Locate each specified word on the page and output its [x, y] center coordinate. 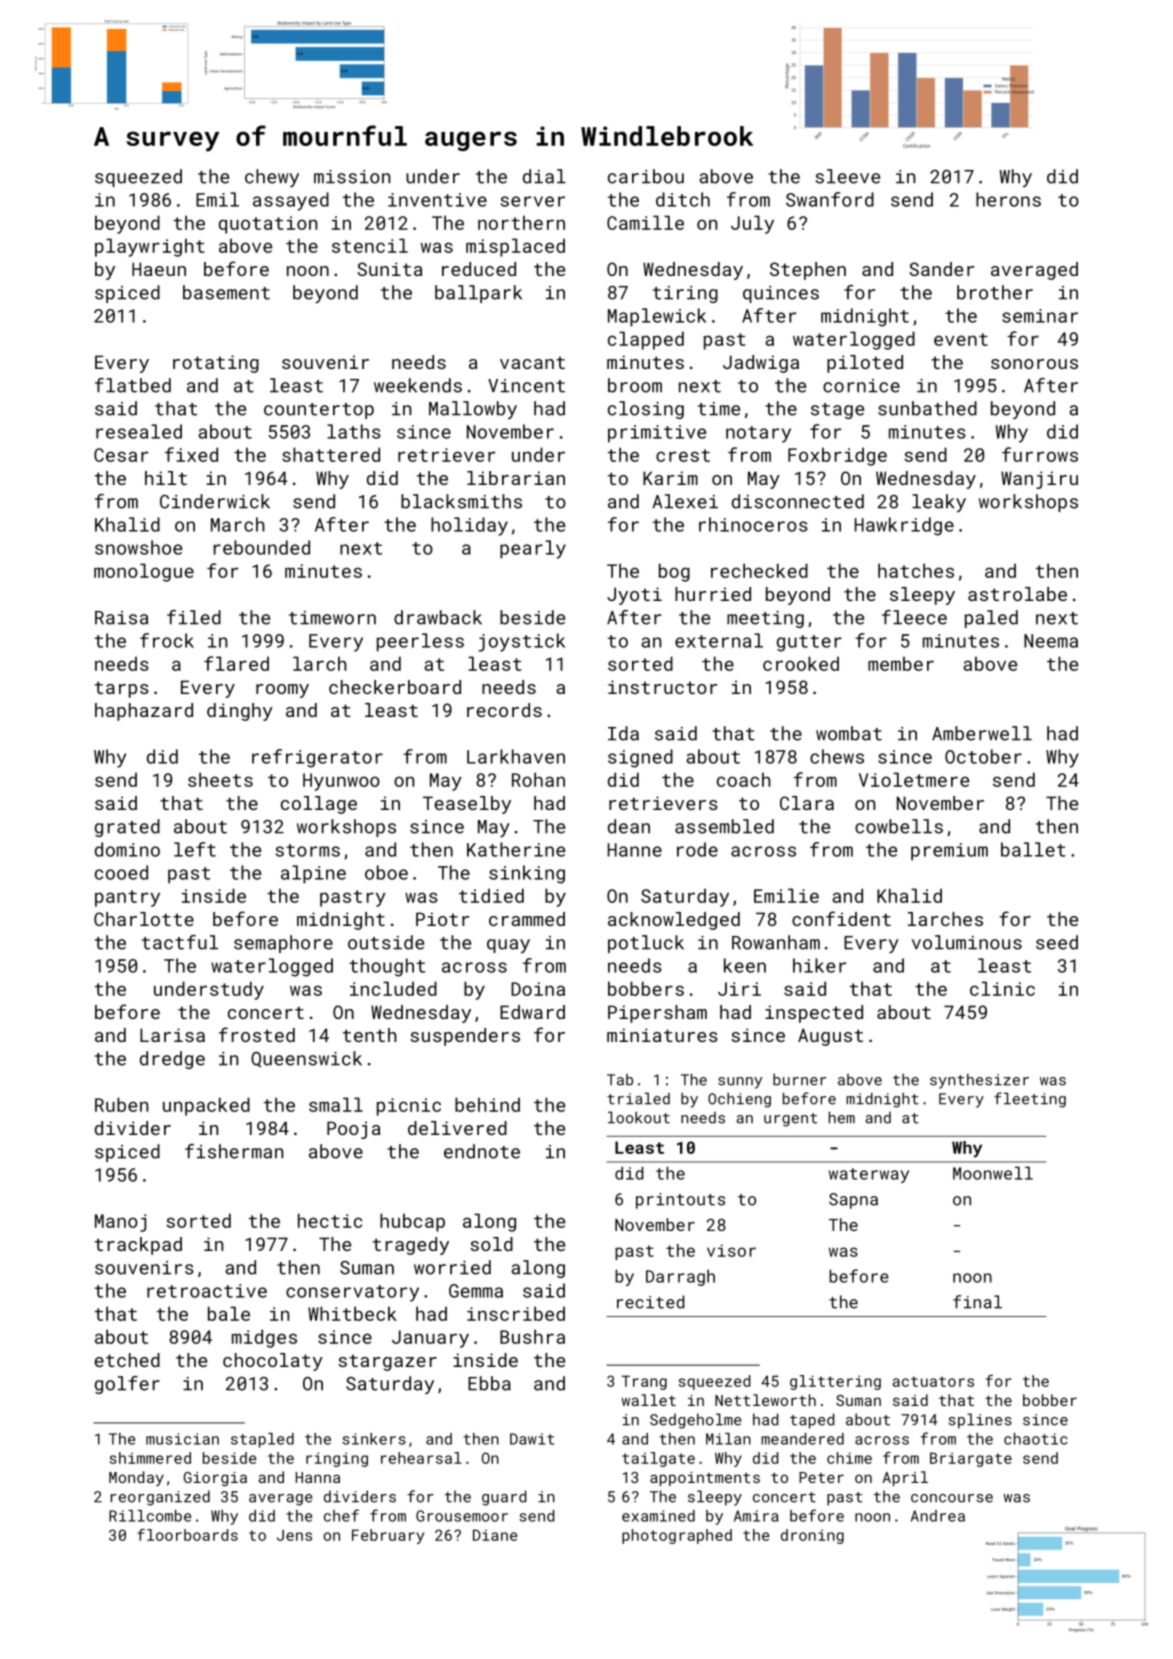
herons [1008, 199]
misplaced [515, 247]
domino [127, 849]
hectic [330, 1220]
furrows [1040, 454]
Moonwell [993, 1173]
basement [226, 292]
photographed [677, 1536]
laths [354, 431]
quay [508, 946]
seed [1057, 942]
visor [731, 1250]
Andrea [938, 1516]
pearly [533, 549]
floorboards [187, 1535]
